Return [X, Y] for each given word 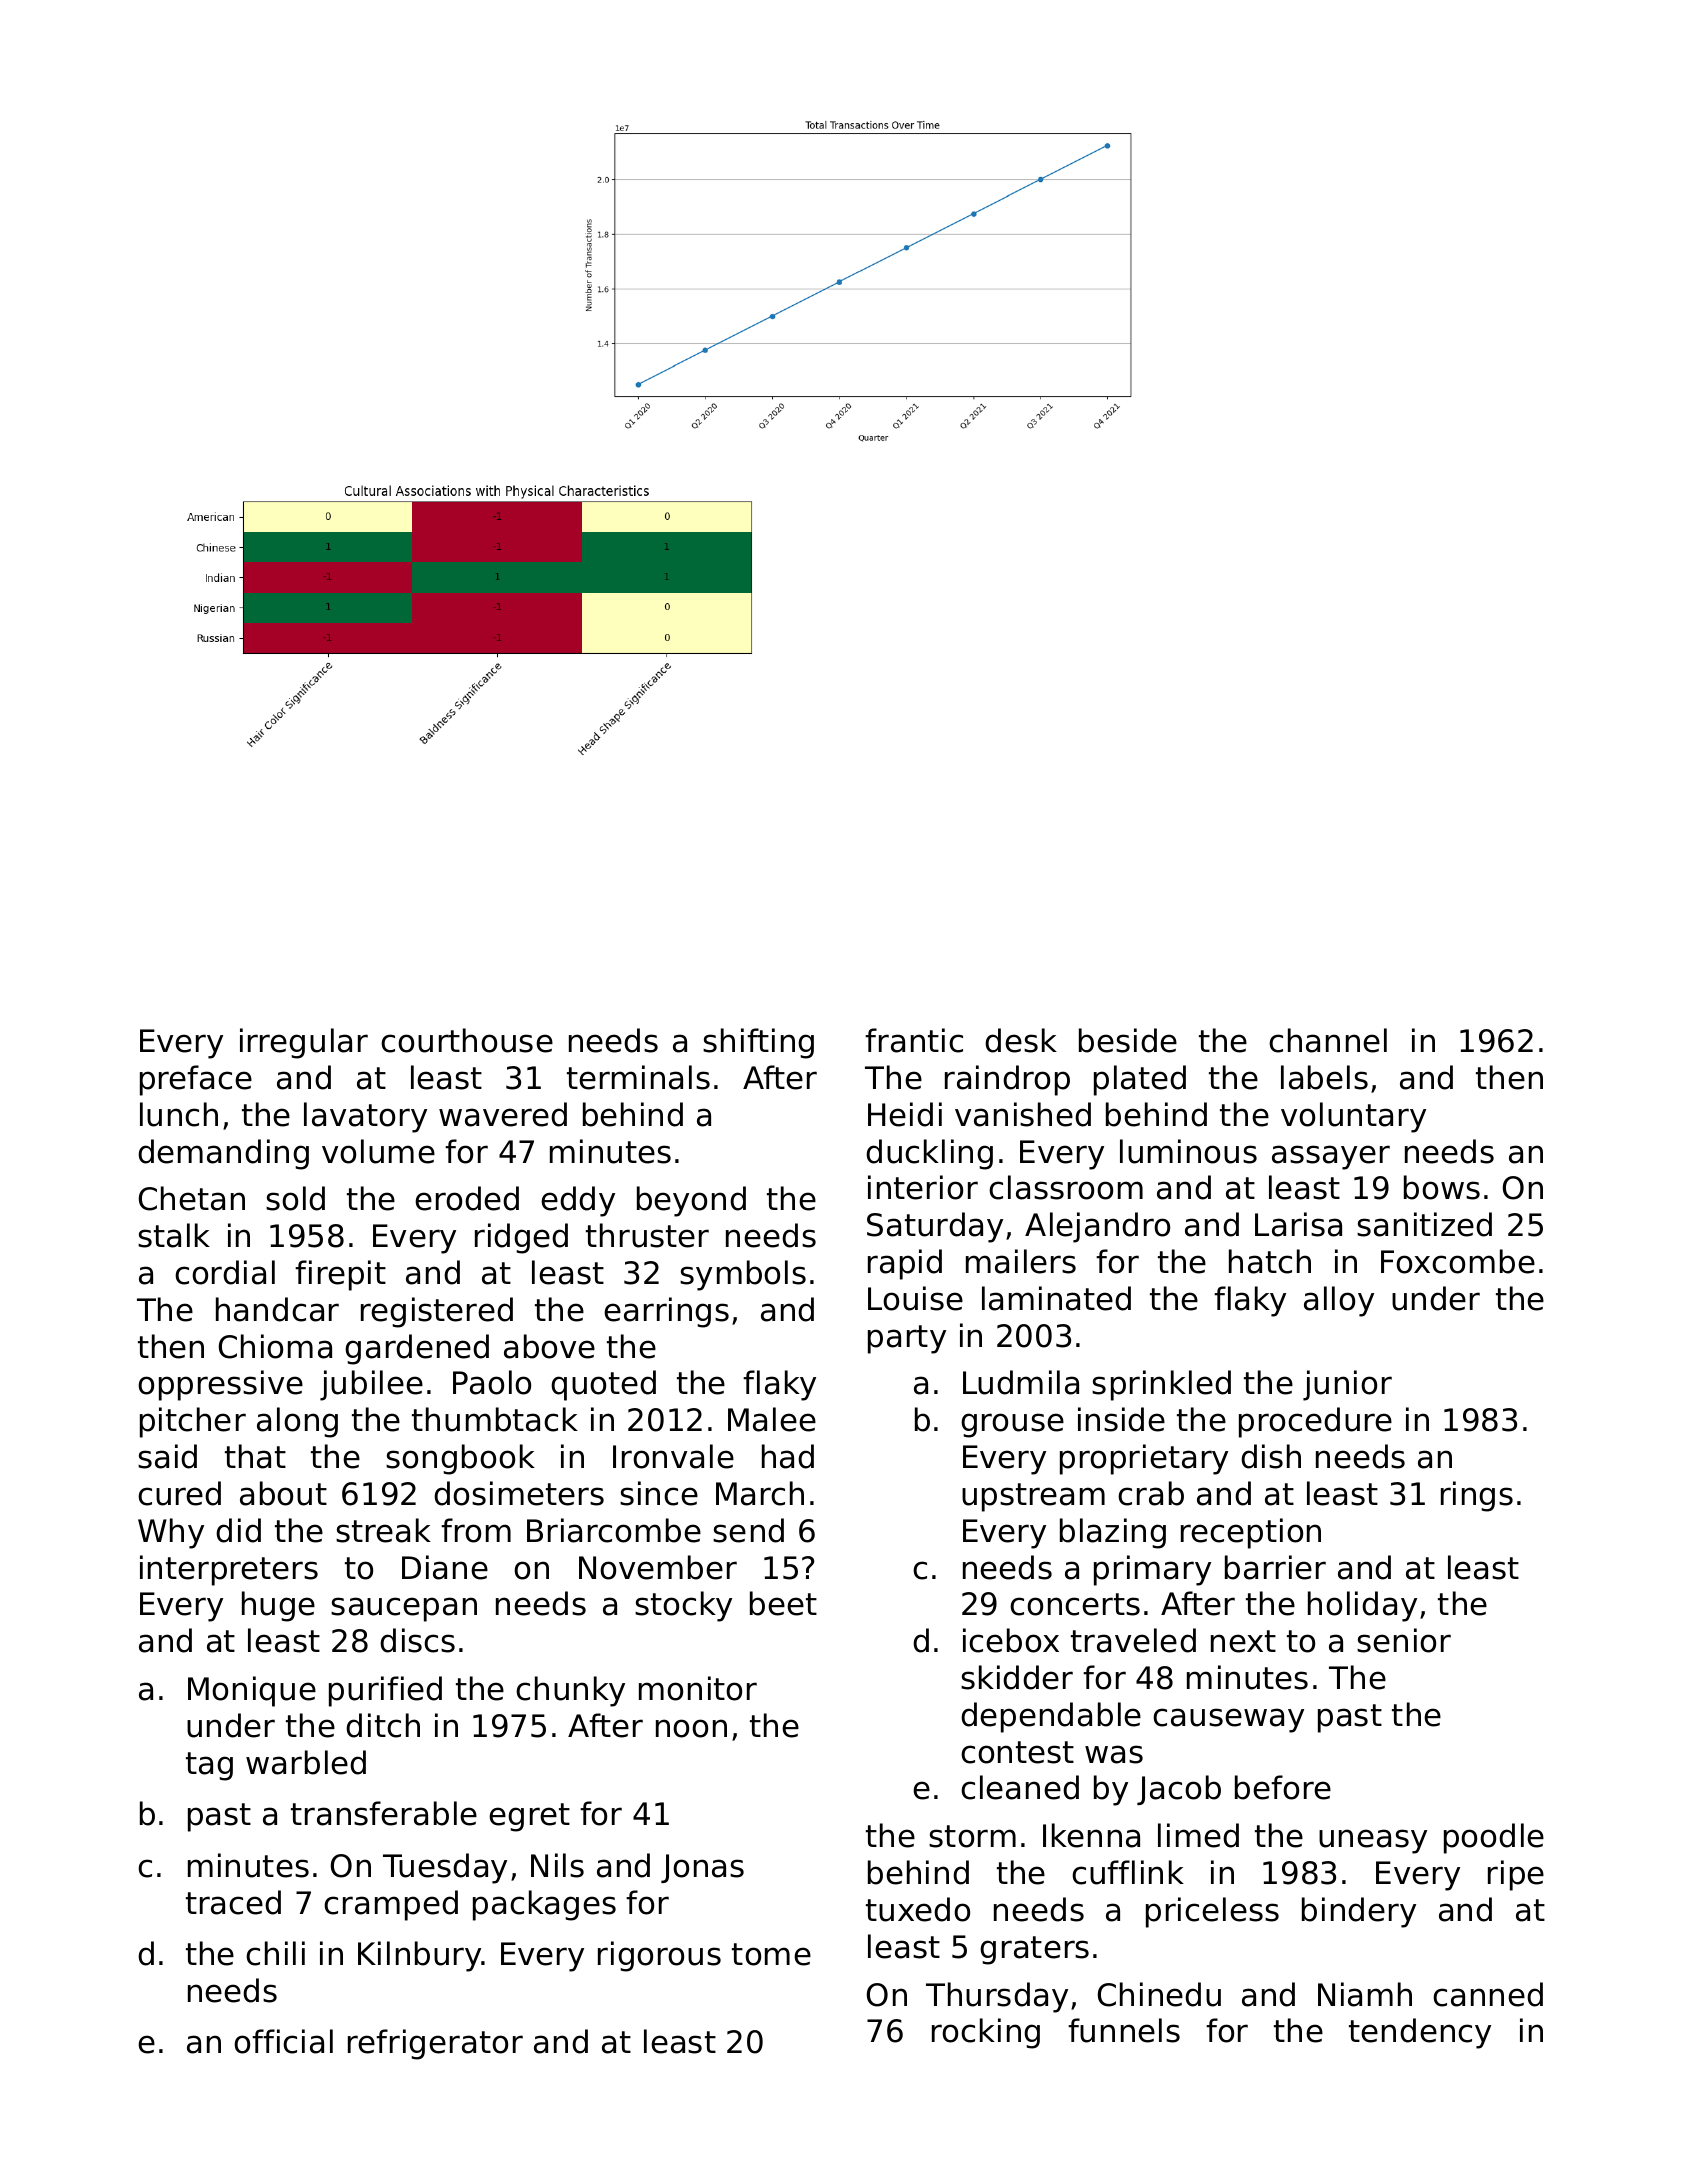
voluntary [1353, 1117]
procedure [1315, 1422]
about [283, 1493]
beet [783, 1603]
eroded [467, 1198]
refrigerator [435, 2044]
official [283, 2041]
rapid [905, 1264]
